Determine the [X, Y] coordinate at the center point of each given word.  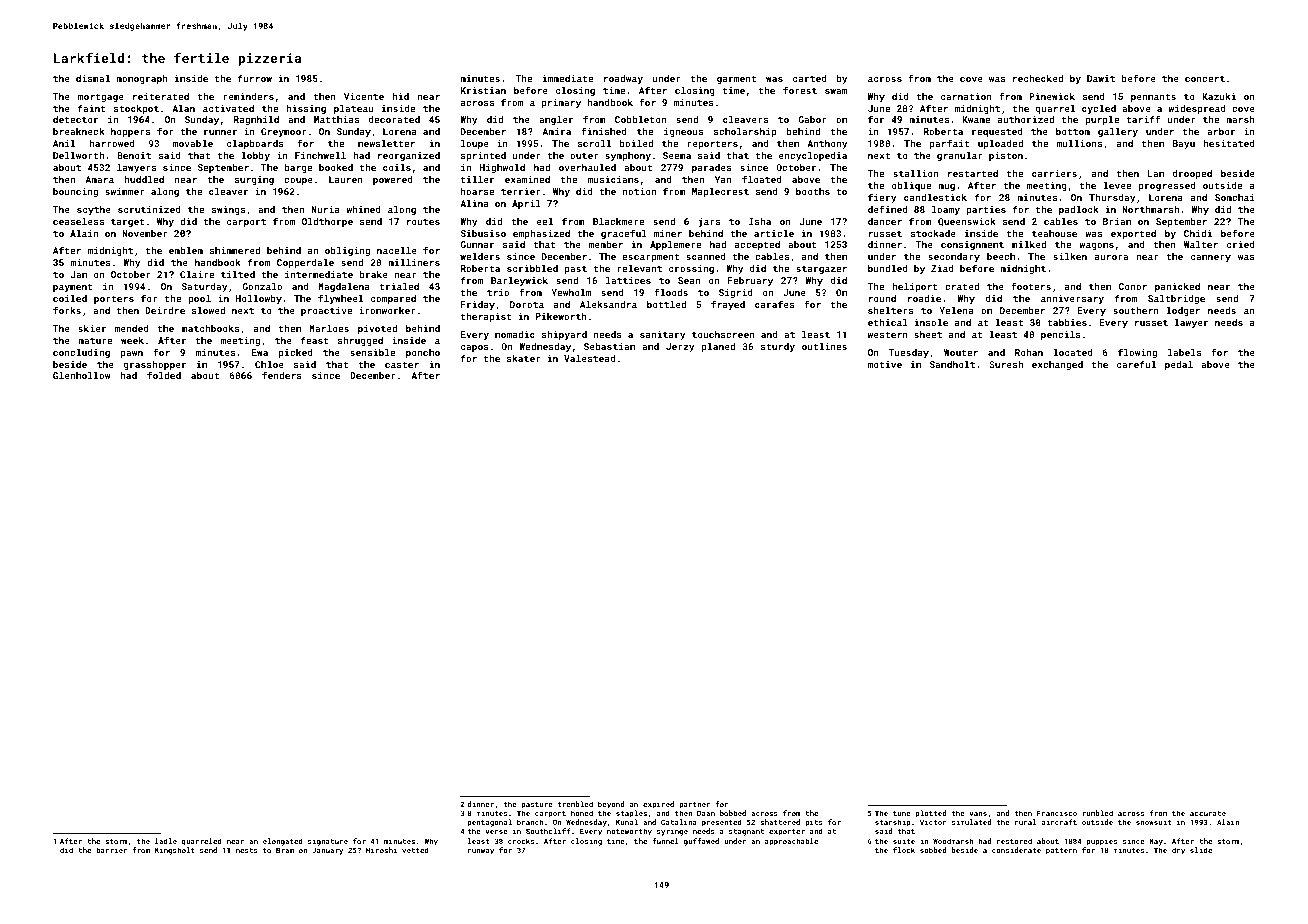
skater [524, 358]
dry [1178, 851]
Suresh [1006, 364]
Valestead [590, 358]
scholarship [745, 132]
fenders [282, 375]
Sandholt [952, 364]
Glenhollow [81, 375]
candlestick [935, 197]
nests [247, 850]
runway [481, 852]
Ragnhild [256, 120]
